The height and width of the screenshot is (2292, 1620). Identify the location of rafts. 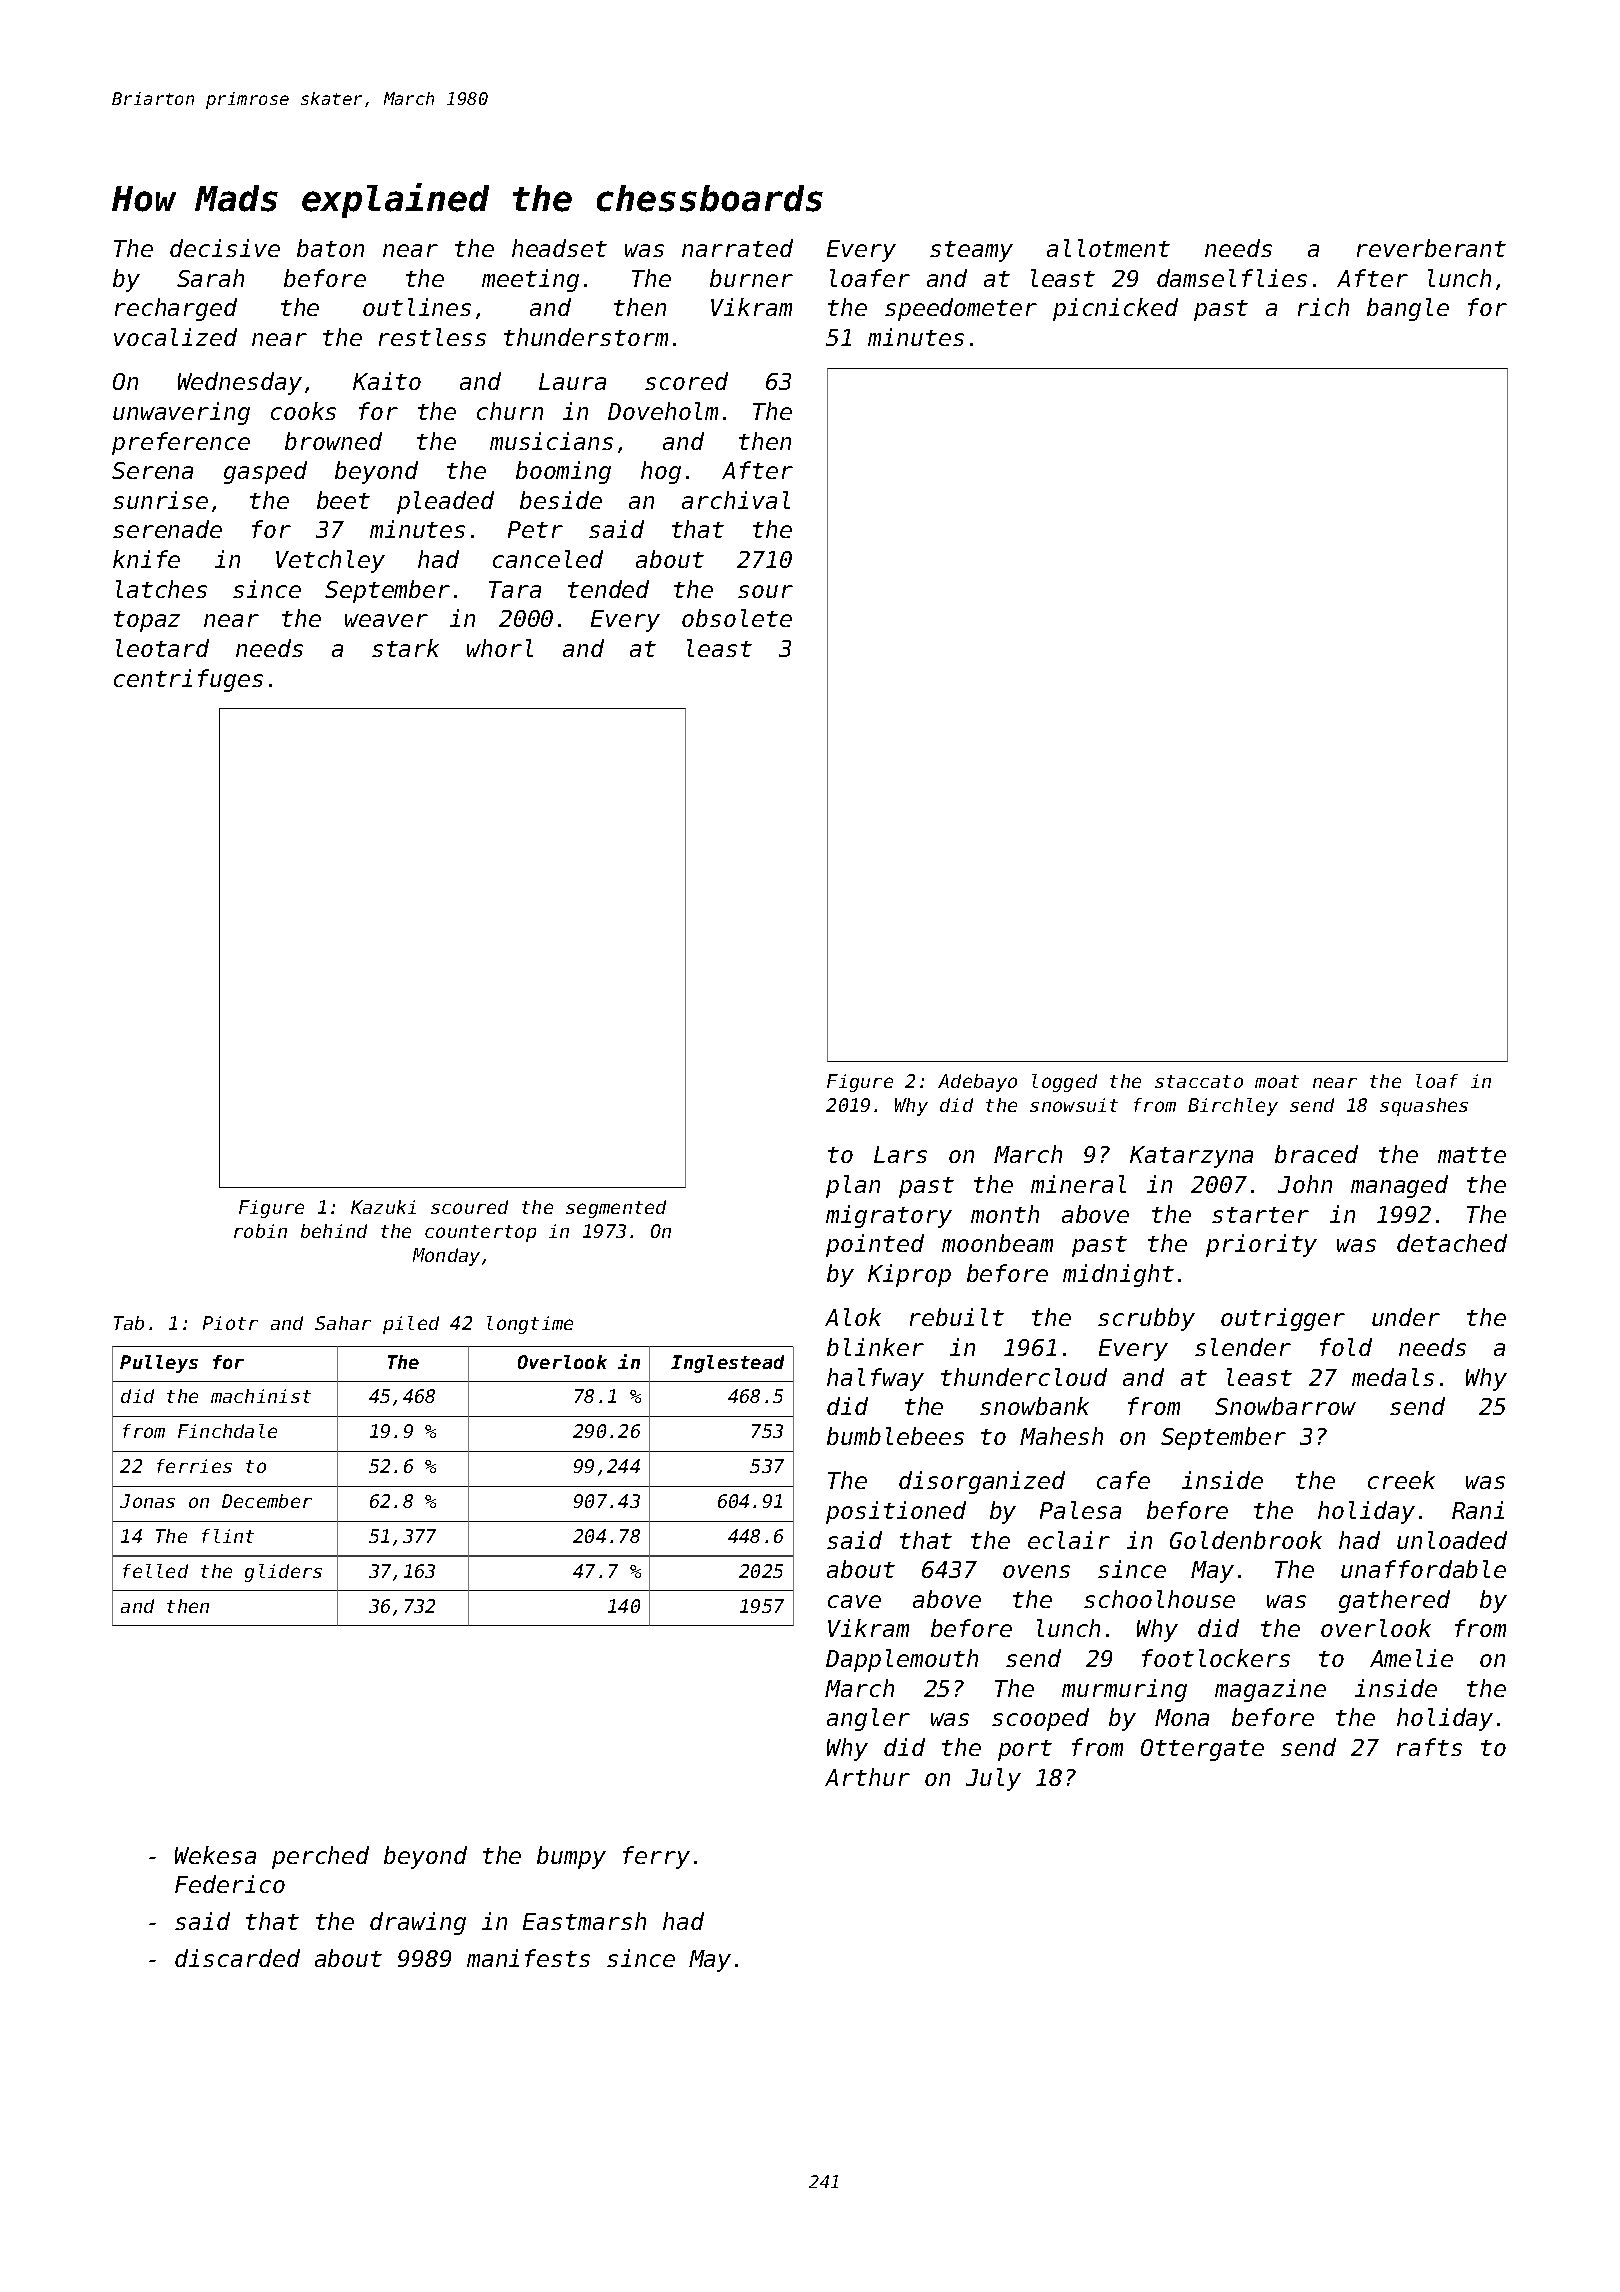
(1429, 1747).
